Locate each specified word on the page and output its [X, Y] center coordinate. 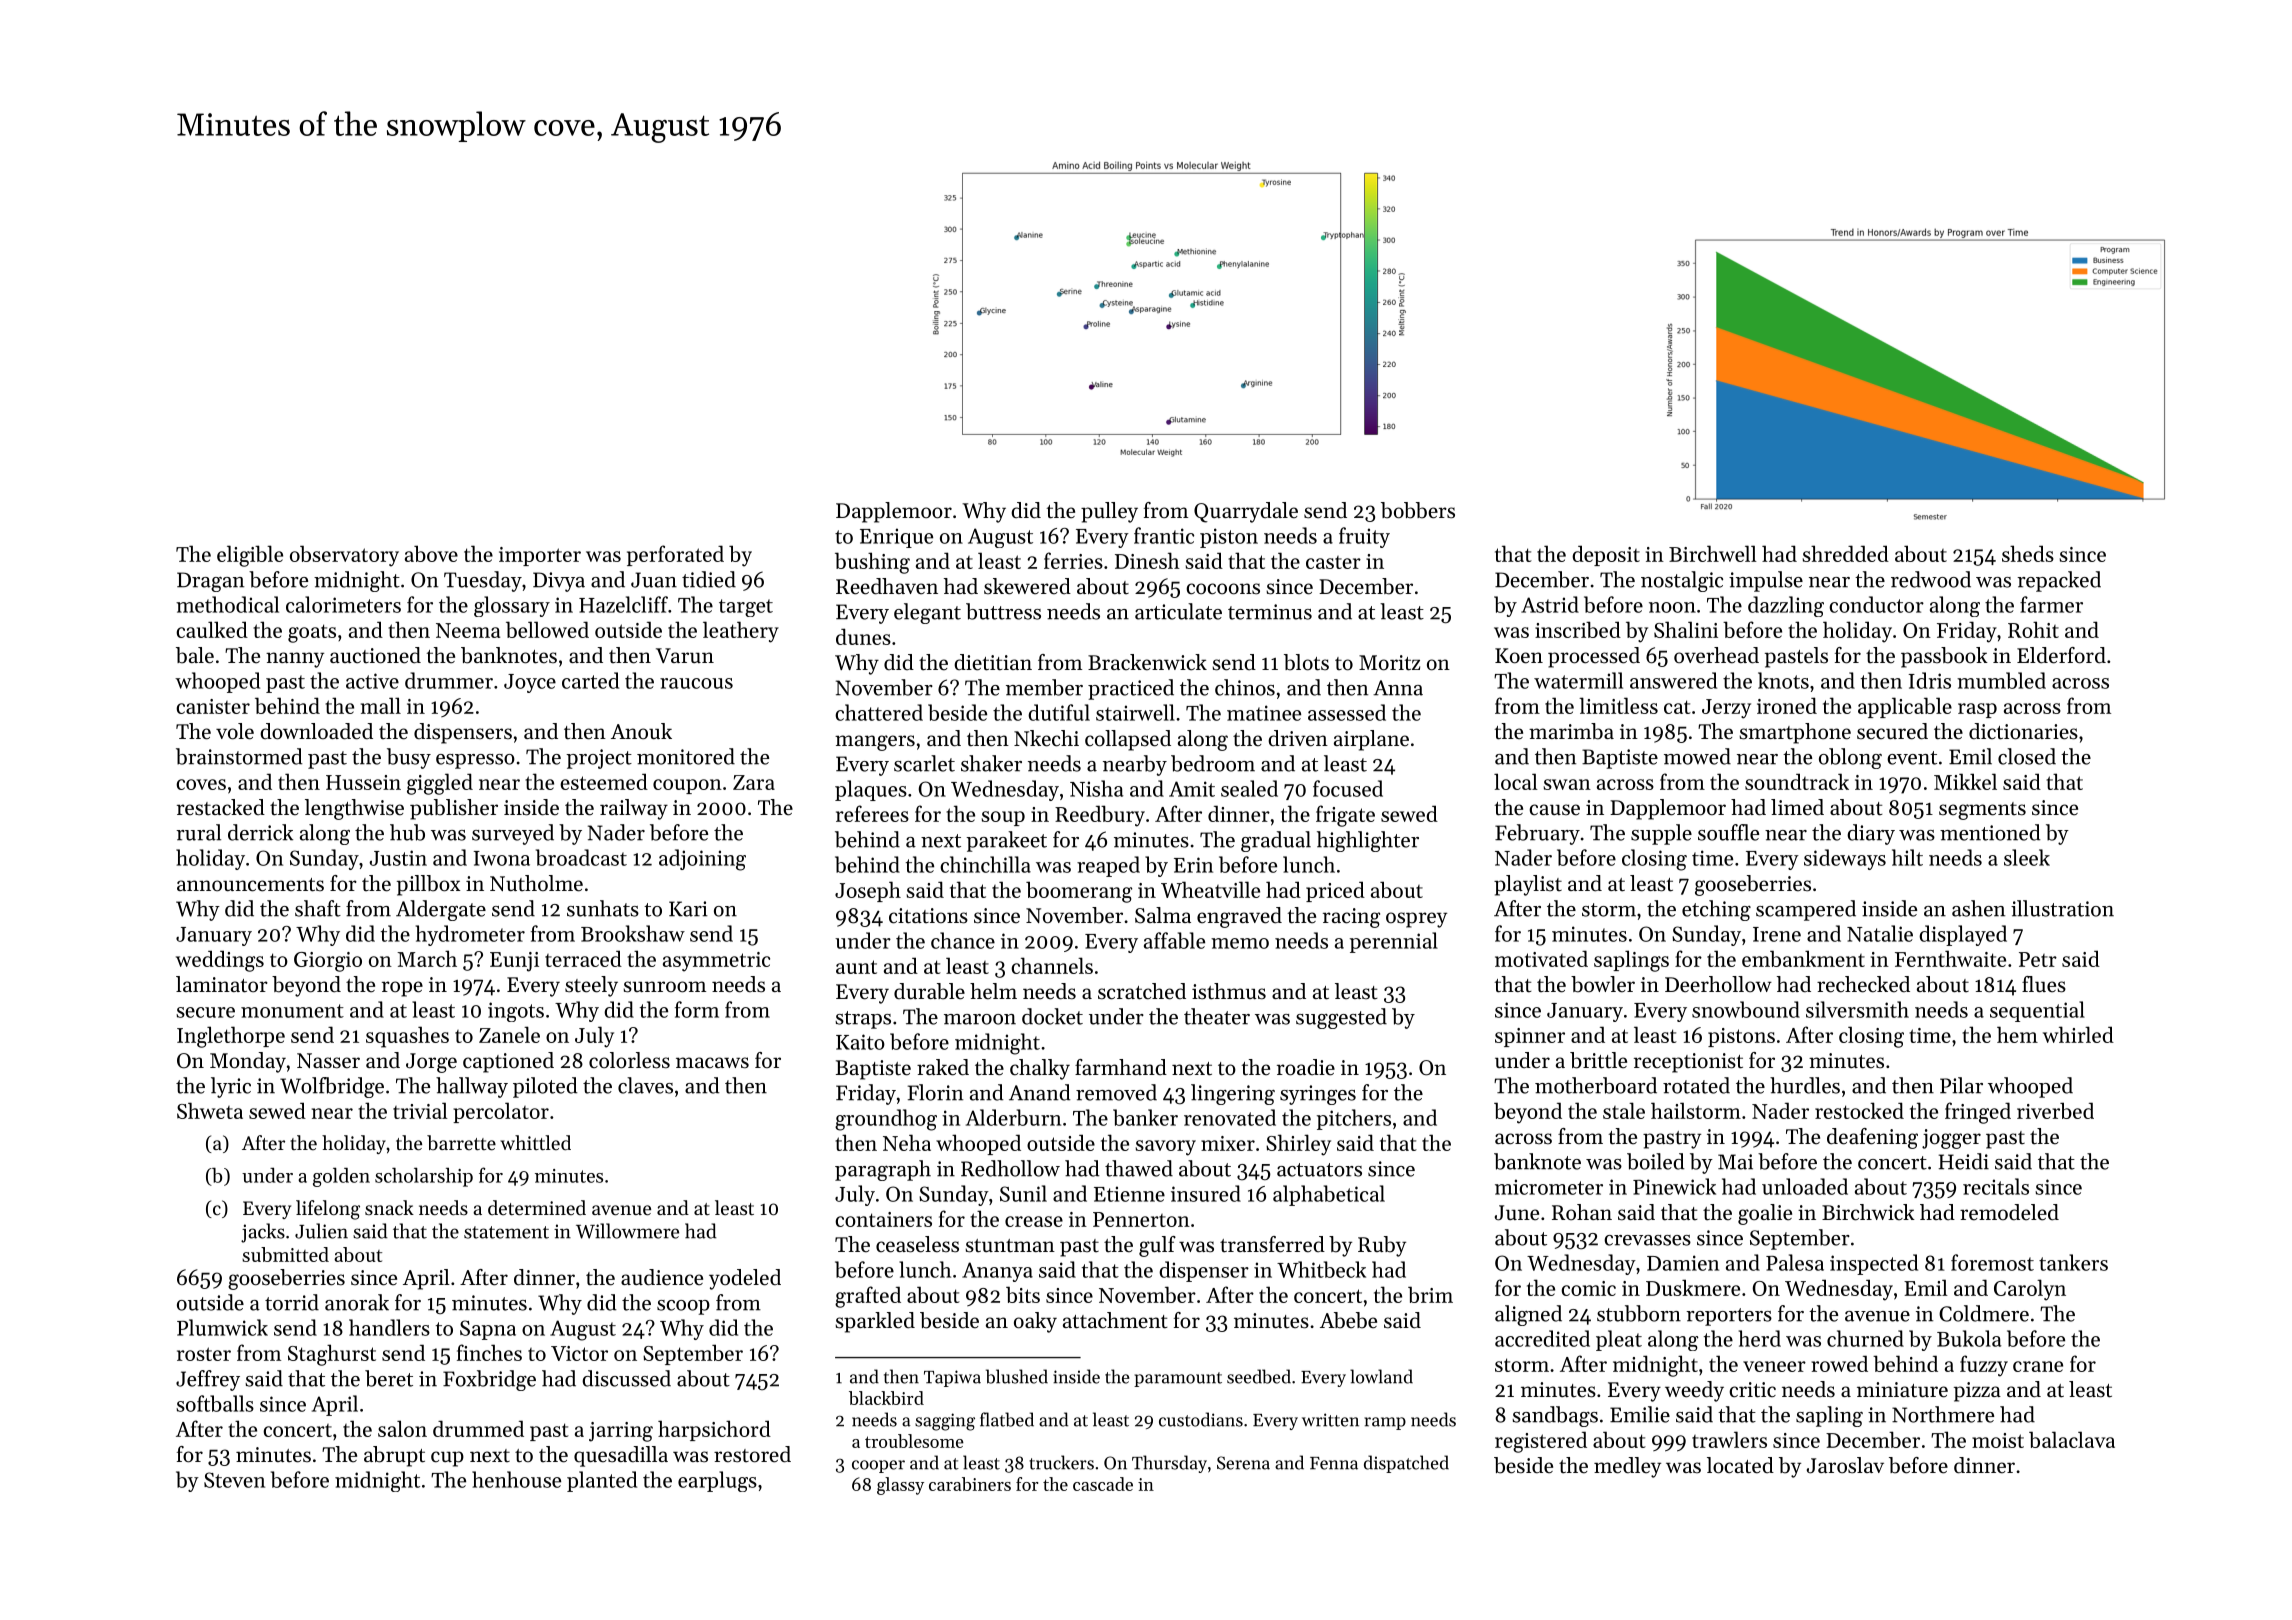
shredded [1846, 553]
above [431, 553]
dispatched [1406, 1464]
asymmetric [716, 962]
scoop [683, 1307]
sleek [2027, 857]
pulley [1109, 512]
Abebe [1348, 1320]
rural [198, 832]
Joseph [868, 891]
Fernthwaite [1950, 958]
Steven [234, 1480]
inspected [1874, 1264]
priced [1335, 891]
